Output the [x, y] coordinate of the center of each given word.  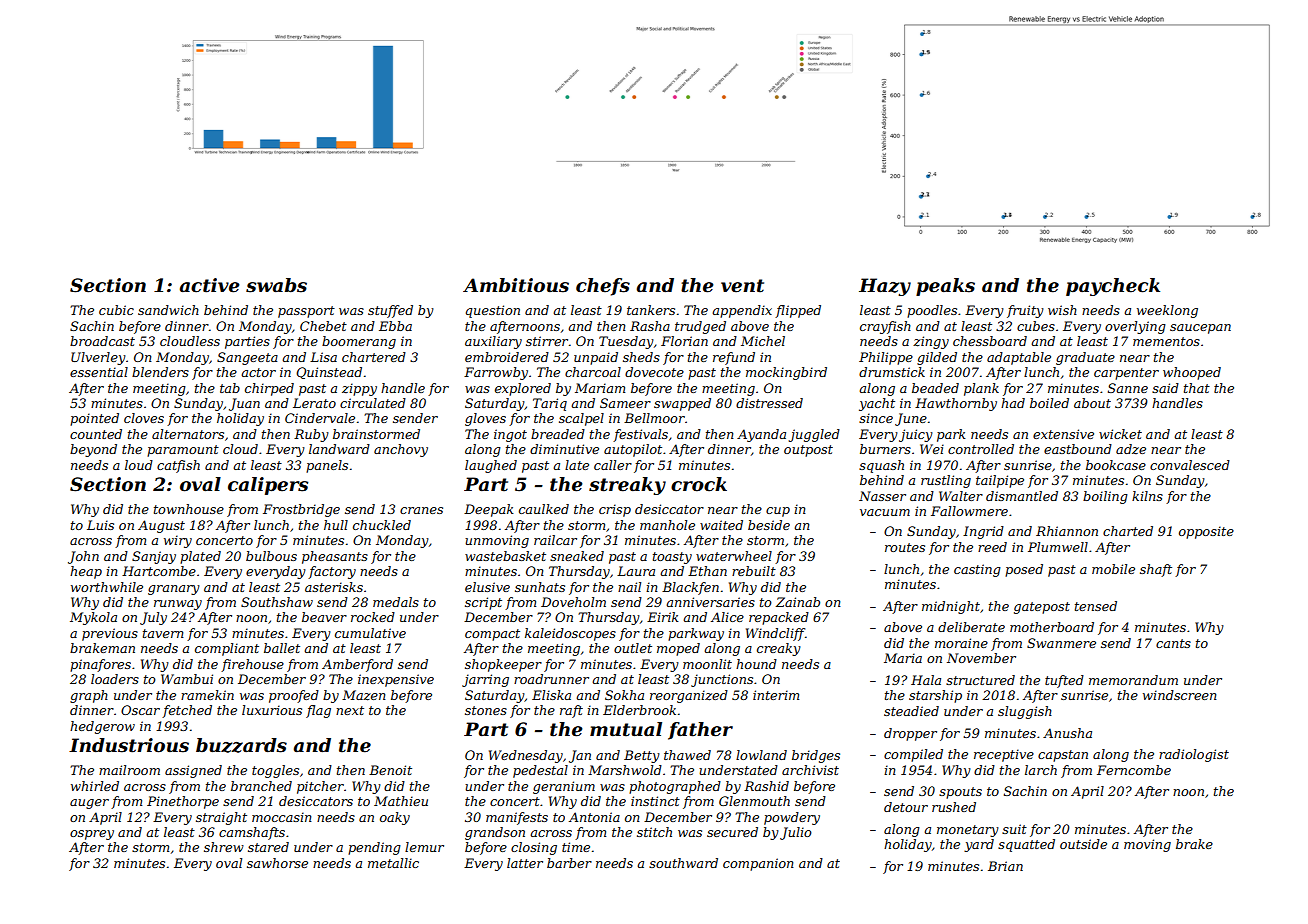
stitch [654, 832]
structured [980, 680]
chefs [603, 287]
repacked [779, 618]
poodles [932, 311]
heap [86, 572]
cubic [116, 310]
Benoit [390, 770]
